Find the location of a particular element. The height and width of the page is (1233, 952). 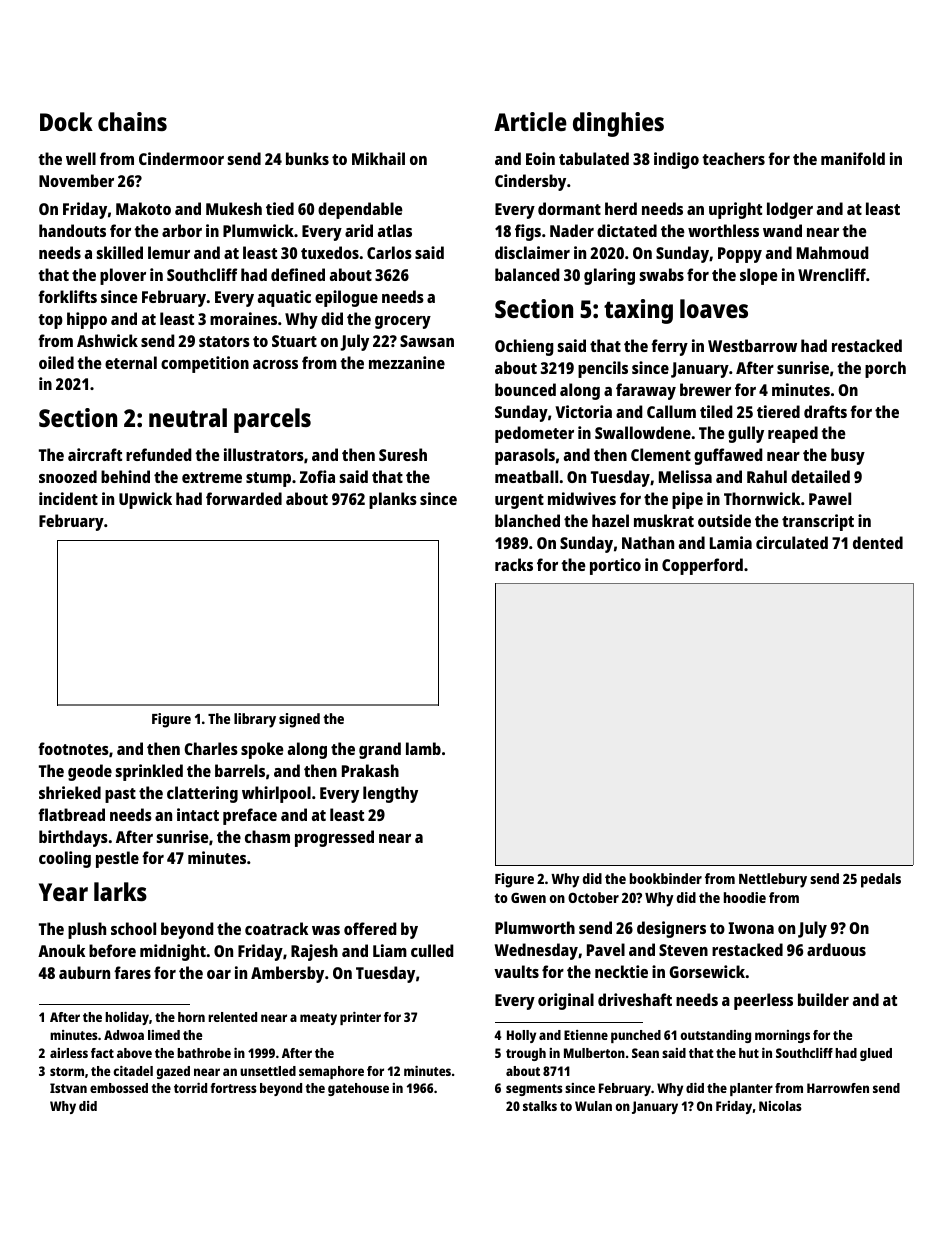

gully is located at coordinates (746, 434).
